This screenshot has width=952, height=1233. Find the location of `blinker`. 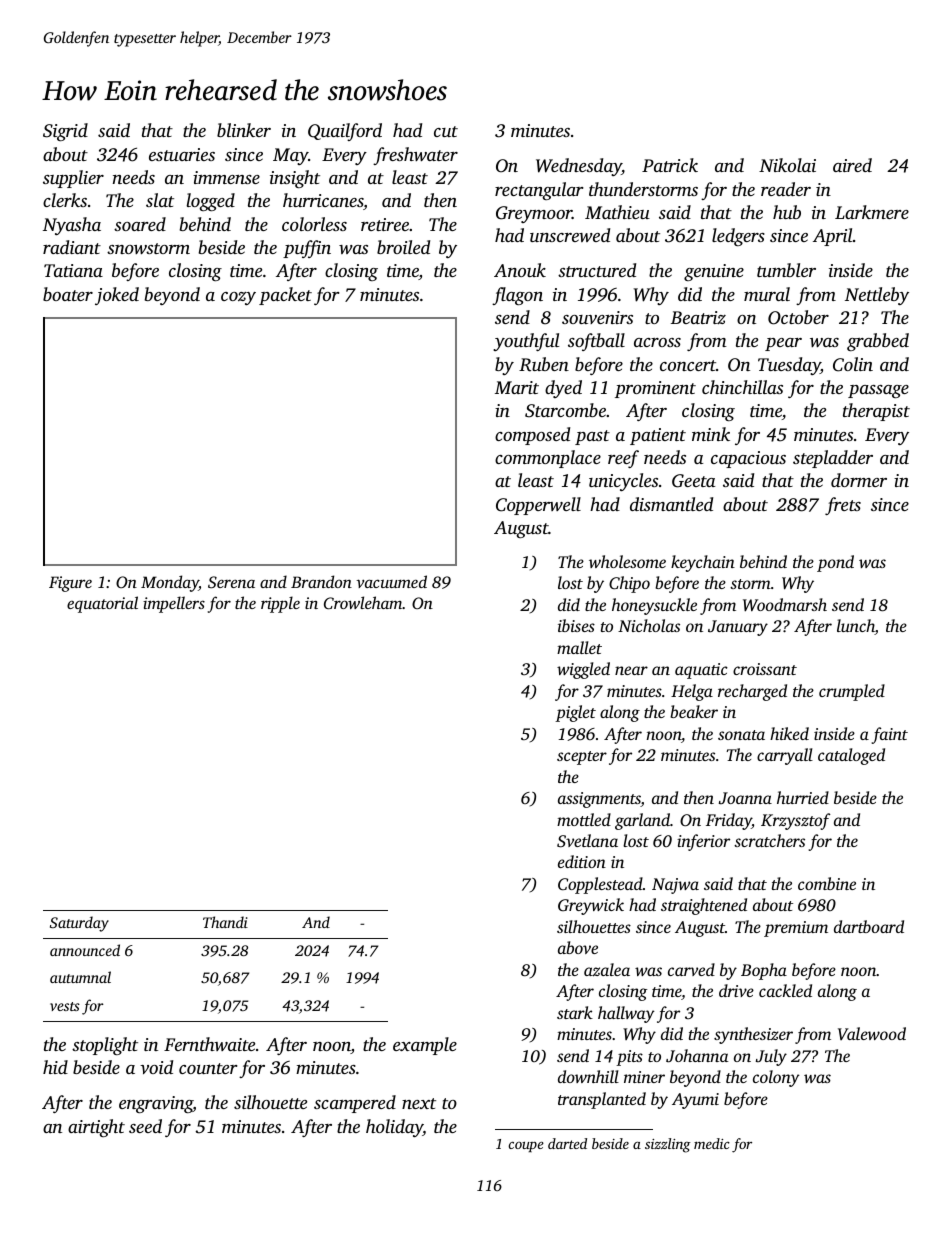

blinker is located at coordinates (244, 130).
